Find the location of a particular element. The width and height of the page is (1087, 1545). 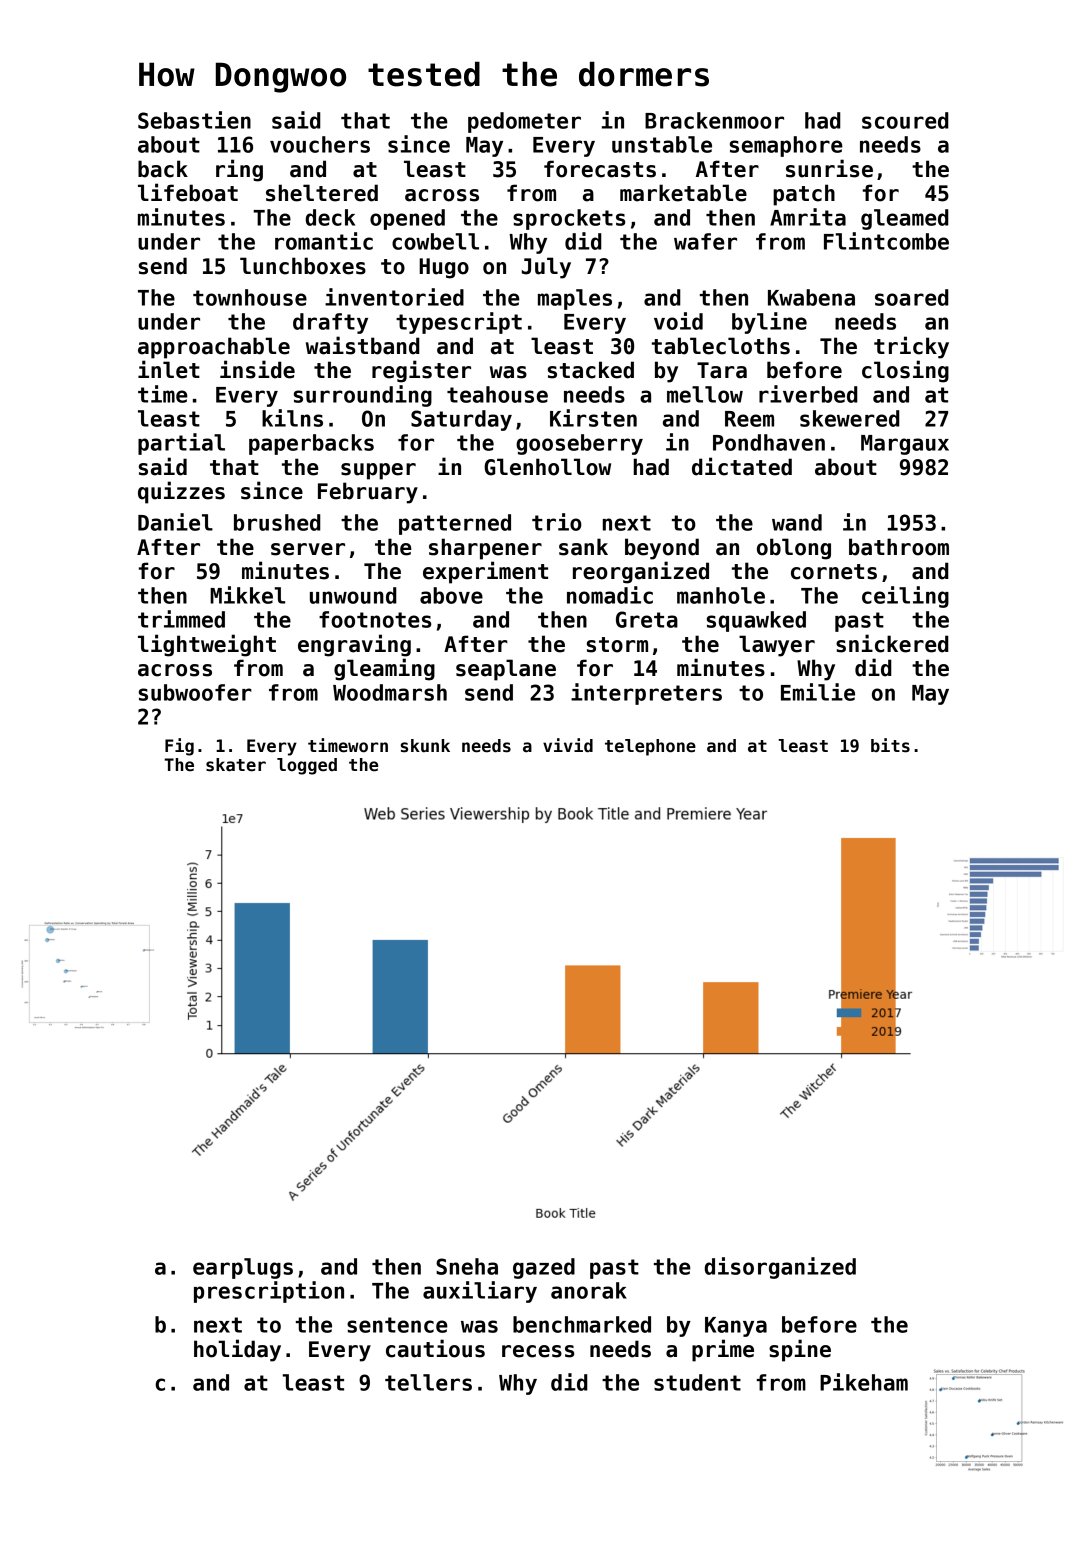

pedometer is located at coordinates (524, 122).
